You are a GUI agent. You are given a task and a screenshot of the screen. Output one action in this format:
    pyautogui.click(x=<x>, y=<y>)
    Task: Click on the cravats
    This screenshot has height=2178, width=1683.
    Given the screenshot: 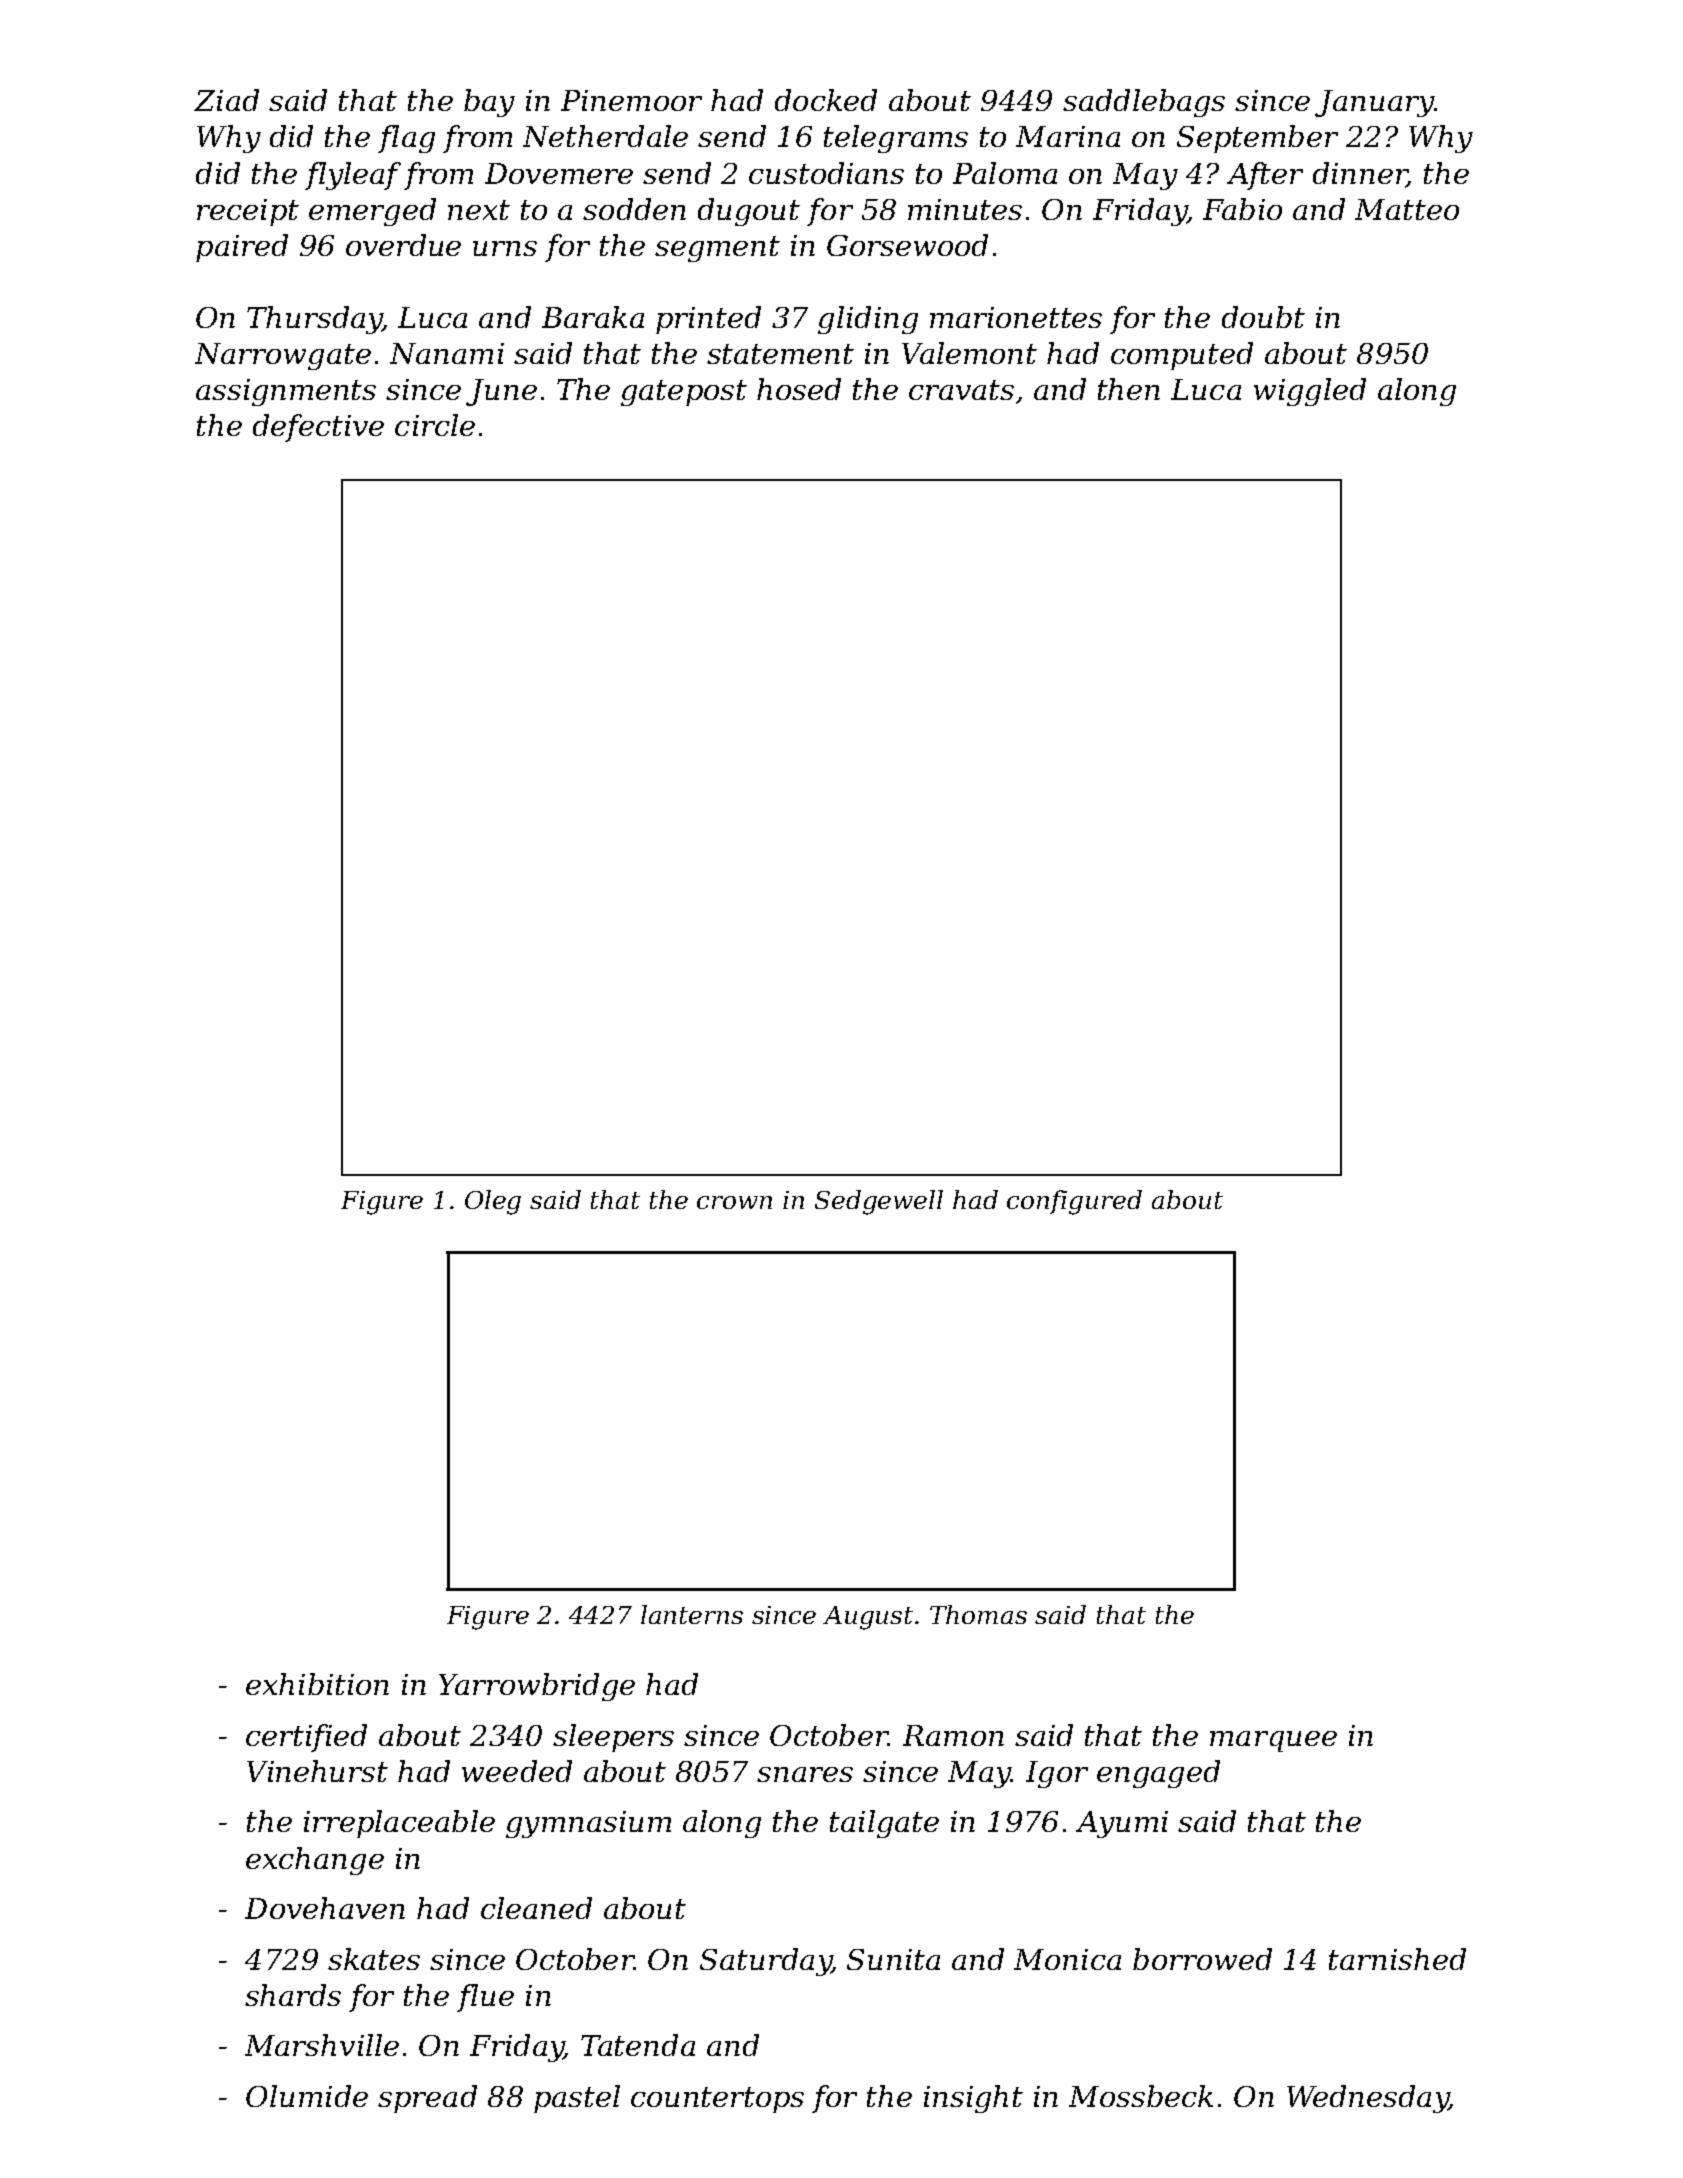 What is the action you would take?
    pyautogui.click(x=961, y=390)
